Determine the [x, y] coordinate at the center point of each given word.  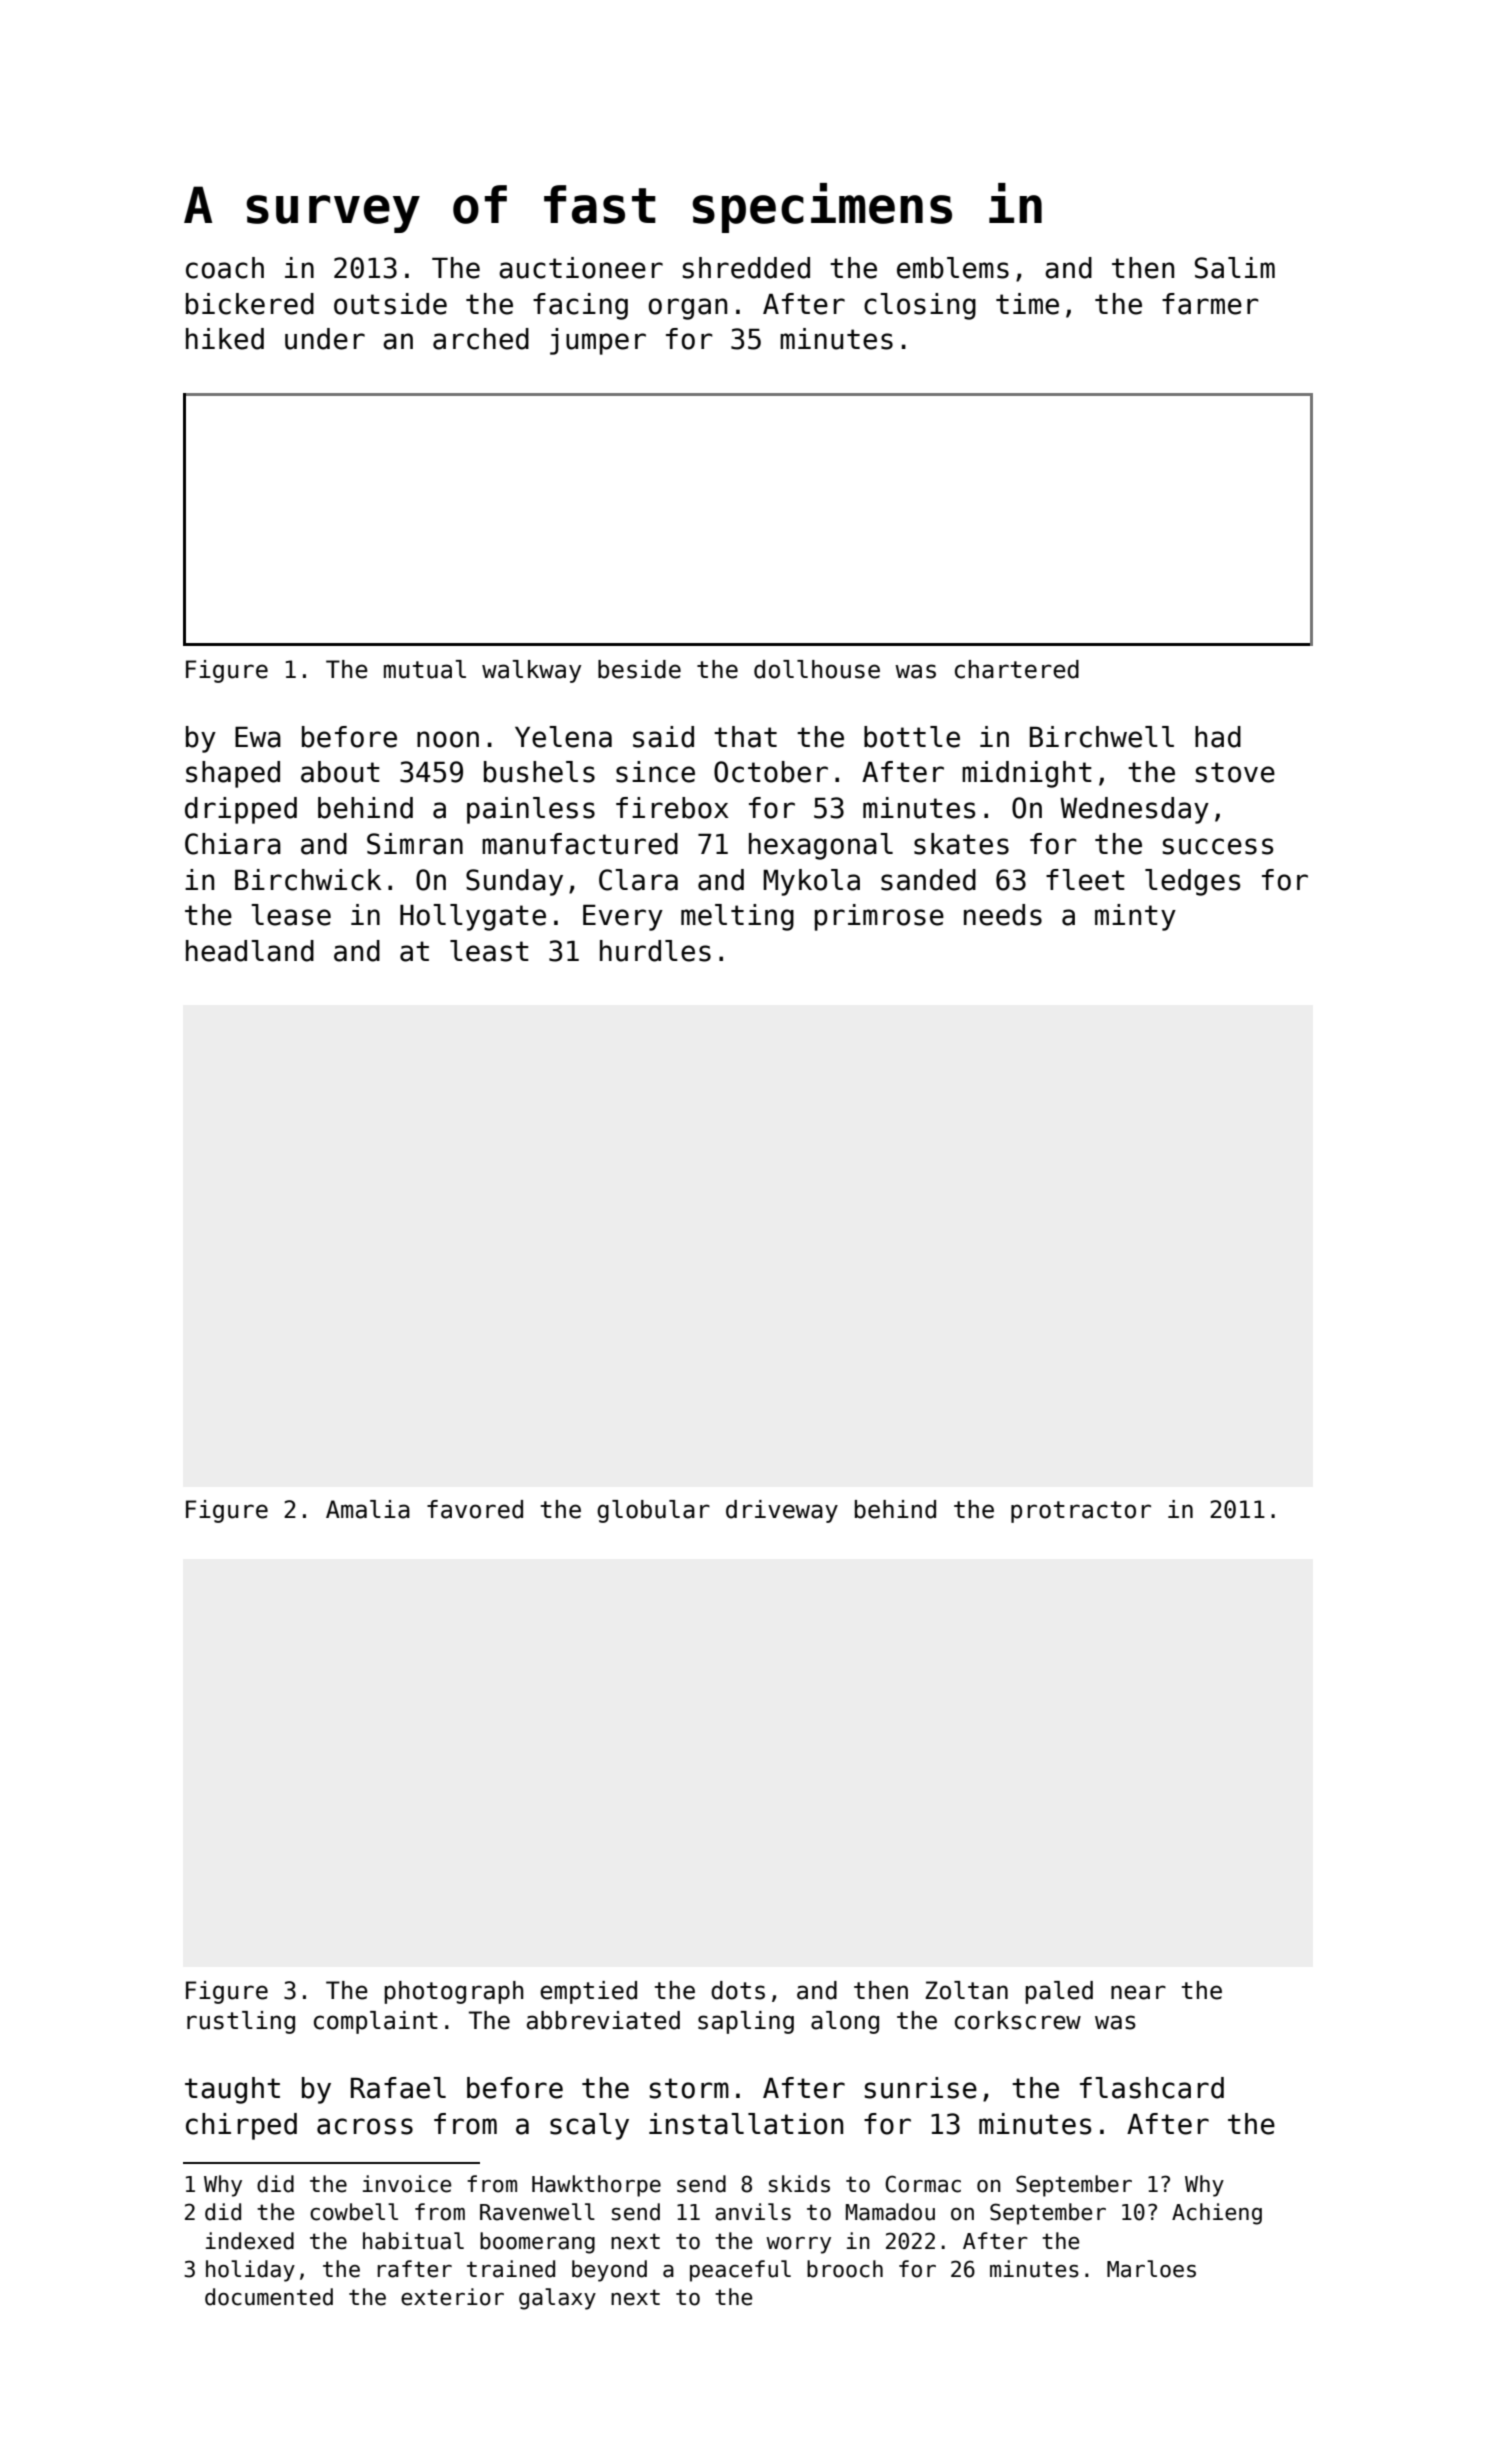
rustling [241, 2022]
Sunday [514, 882]
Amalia [368, 1509]
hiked [225, 339]
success [1218, 846]
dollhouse [817, 669]
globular [653, 1511]
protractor [1081, 1512]
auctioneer [581, 268]
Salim [1235, 268]
